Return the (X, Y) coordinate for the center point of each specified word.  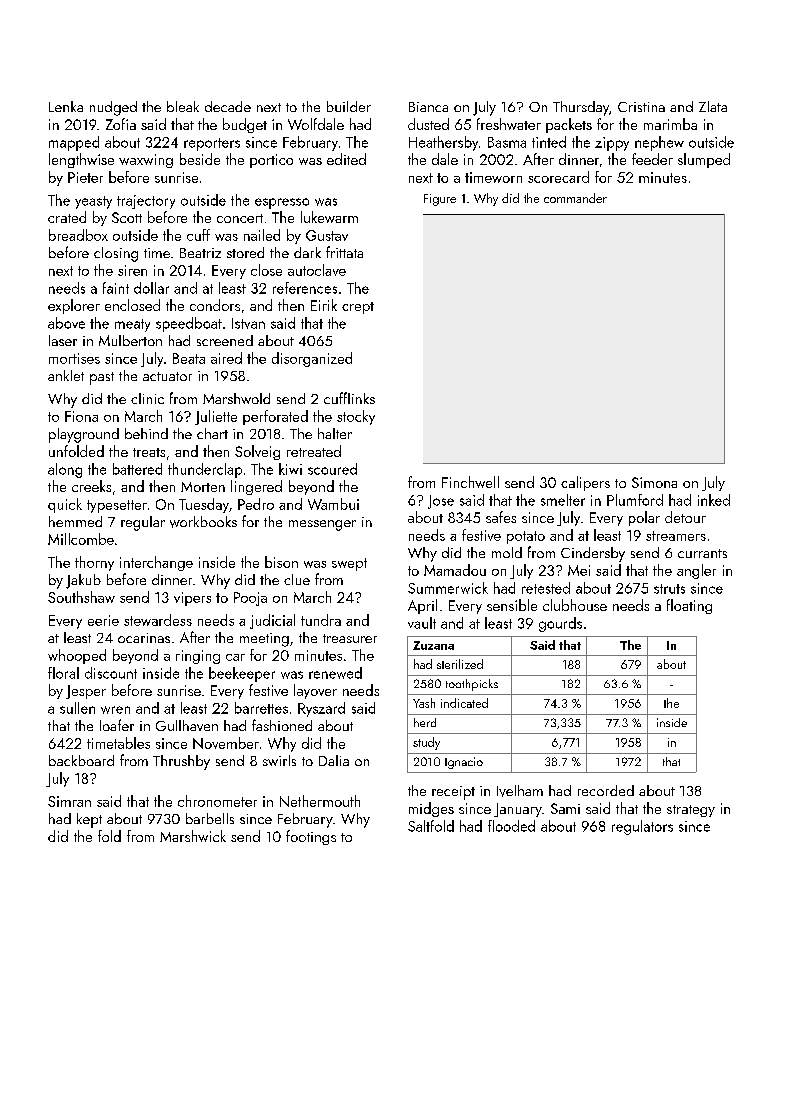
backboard (81, 760)
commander (575, 198)
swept (349, 564)
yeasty (93, 202)
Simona (654, 482)
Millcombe (81, 539)
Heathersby (443, 143)
